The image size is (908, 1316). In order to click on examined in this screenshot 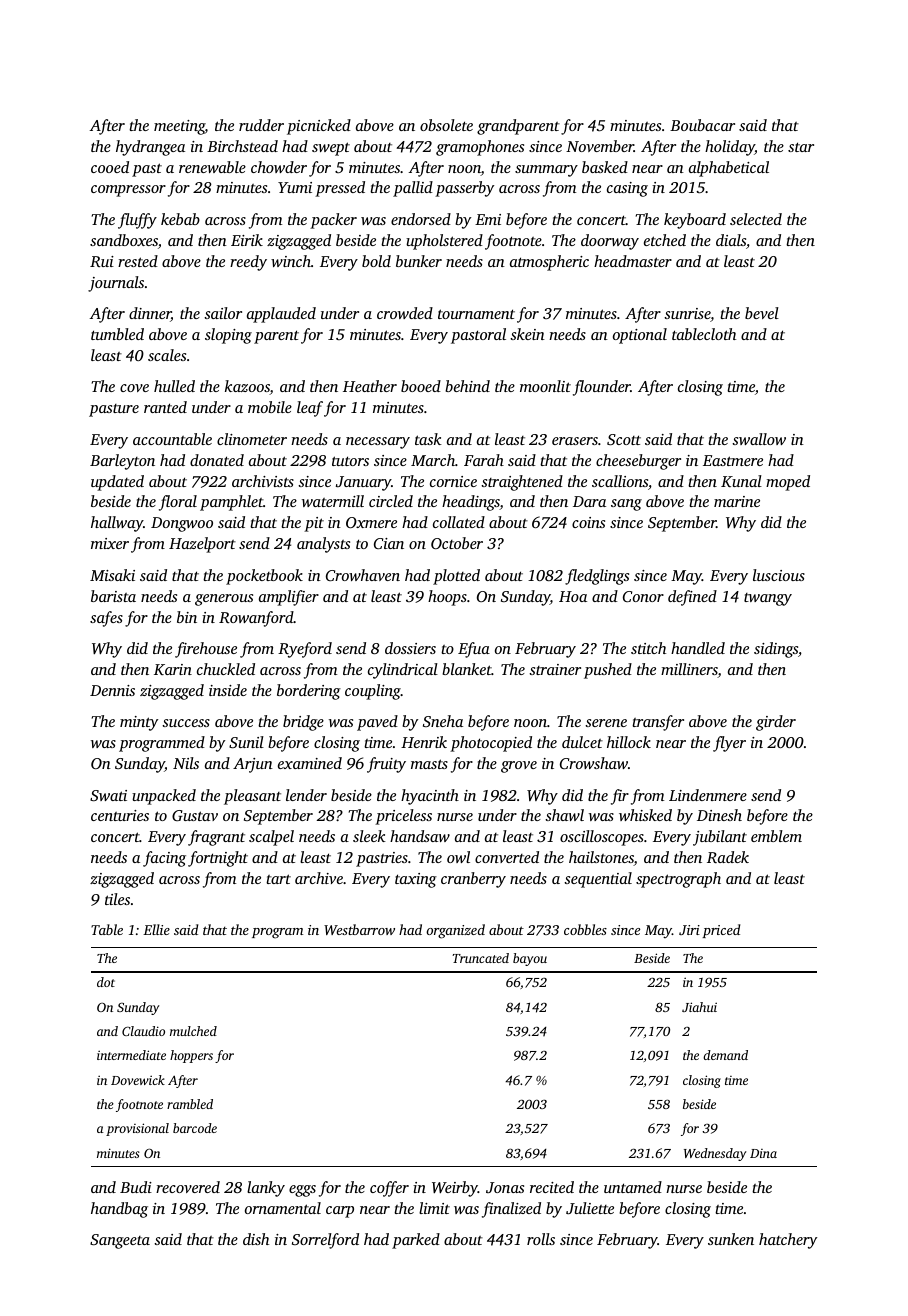, I will do `click(310, 763)`.
